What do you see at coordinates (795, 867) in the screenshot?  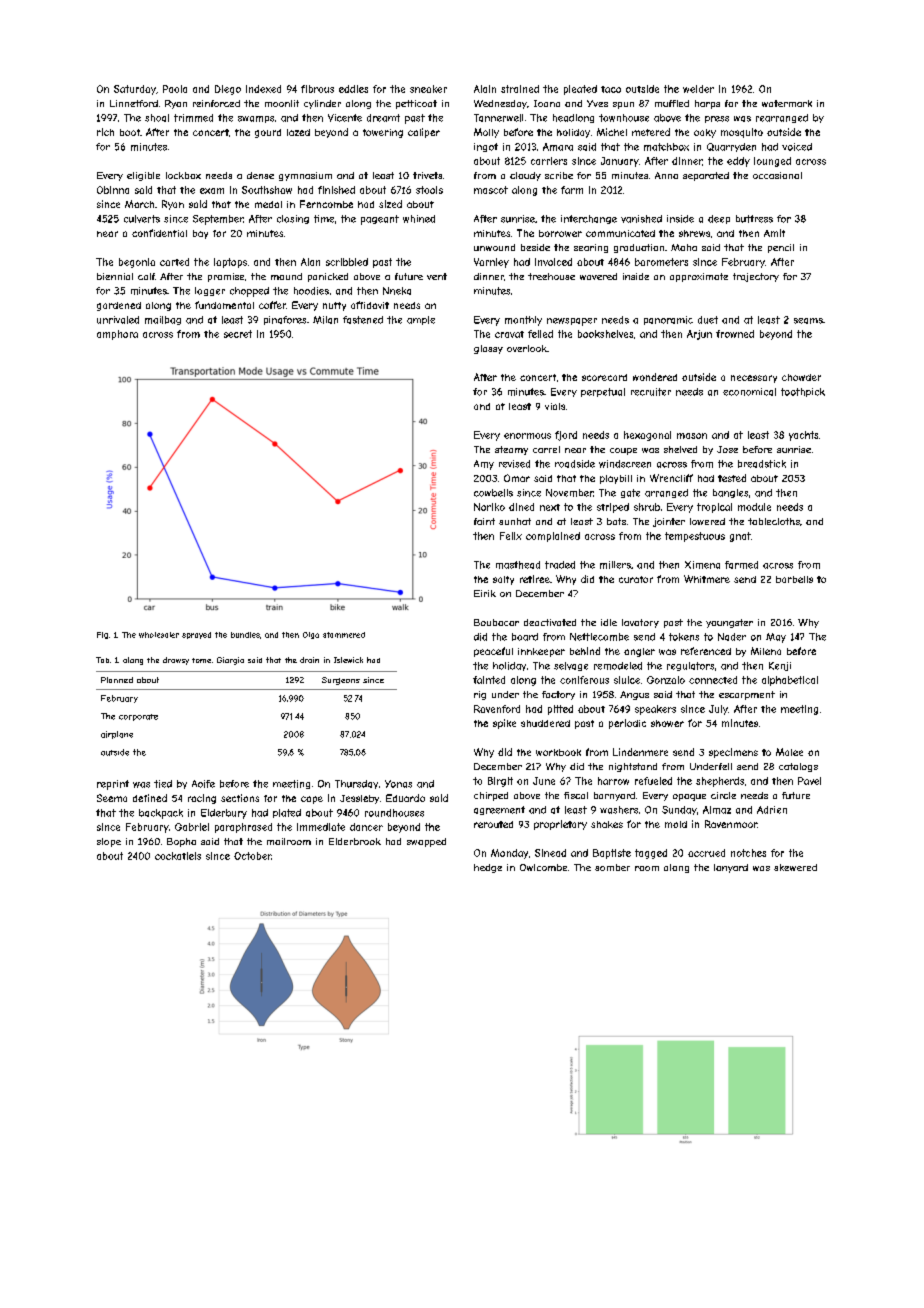 I see `skewered` at bounding box center [795, 867].
